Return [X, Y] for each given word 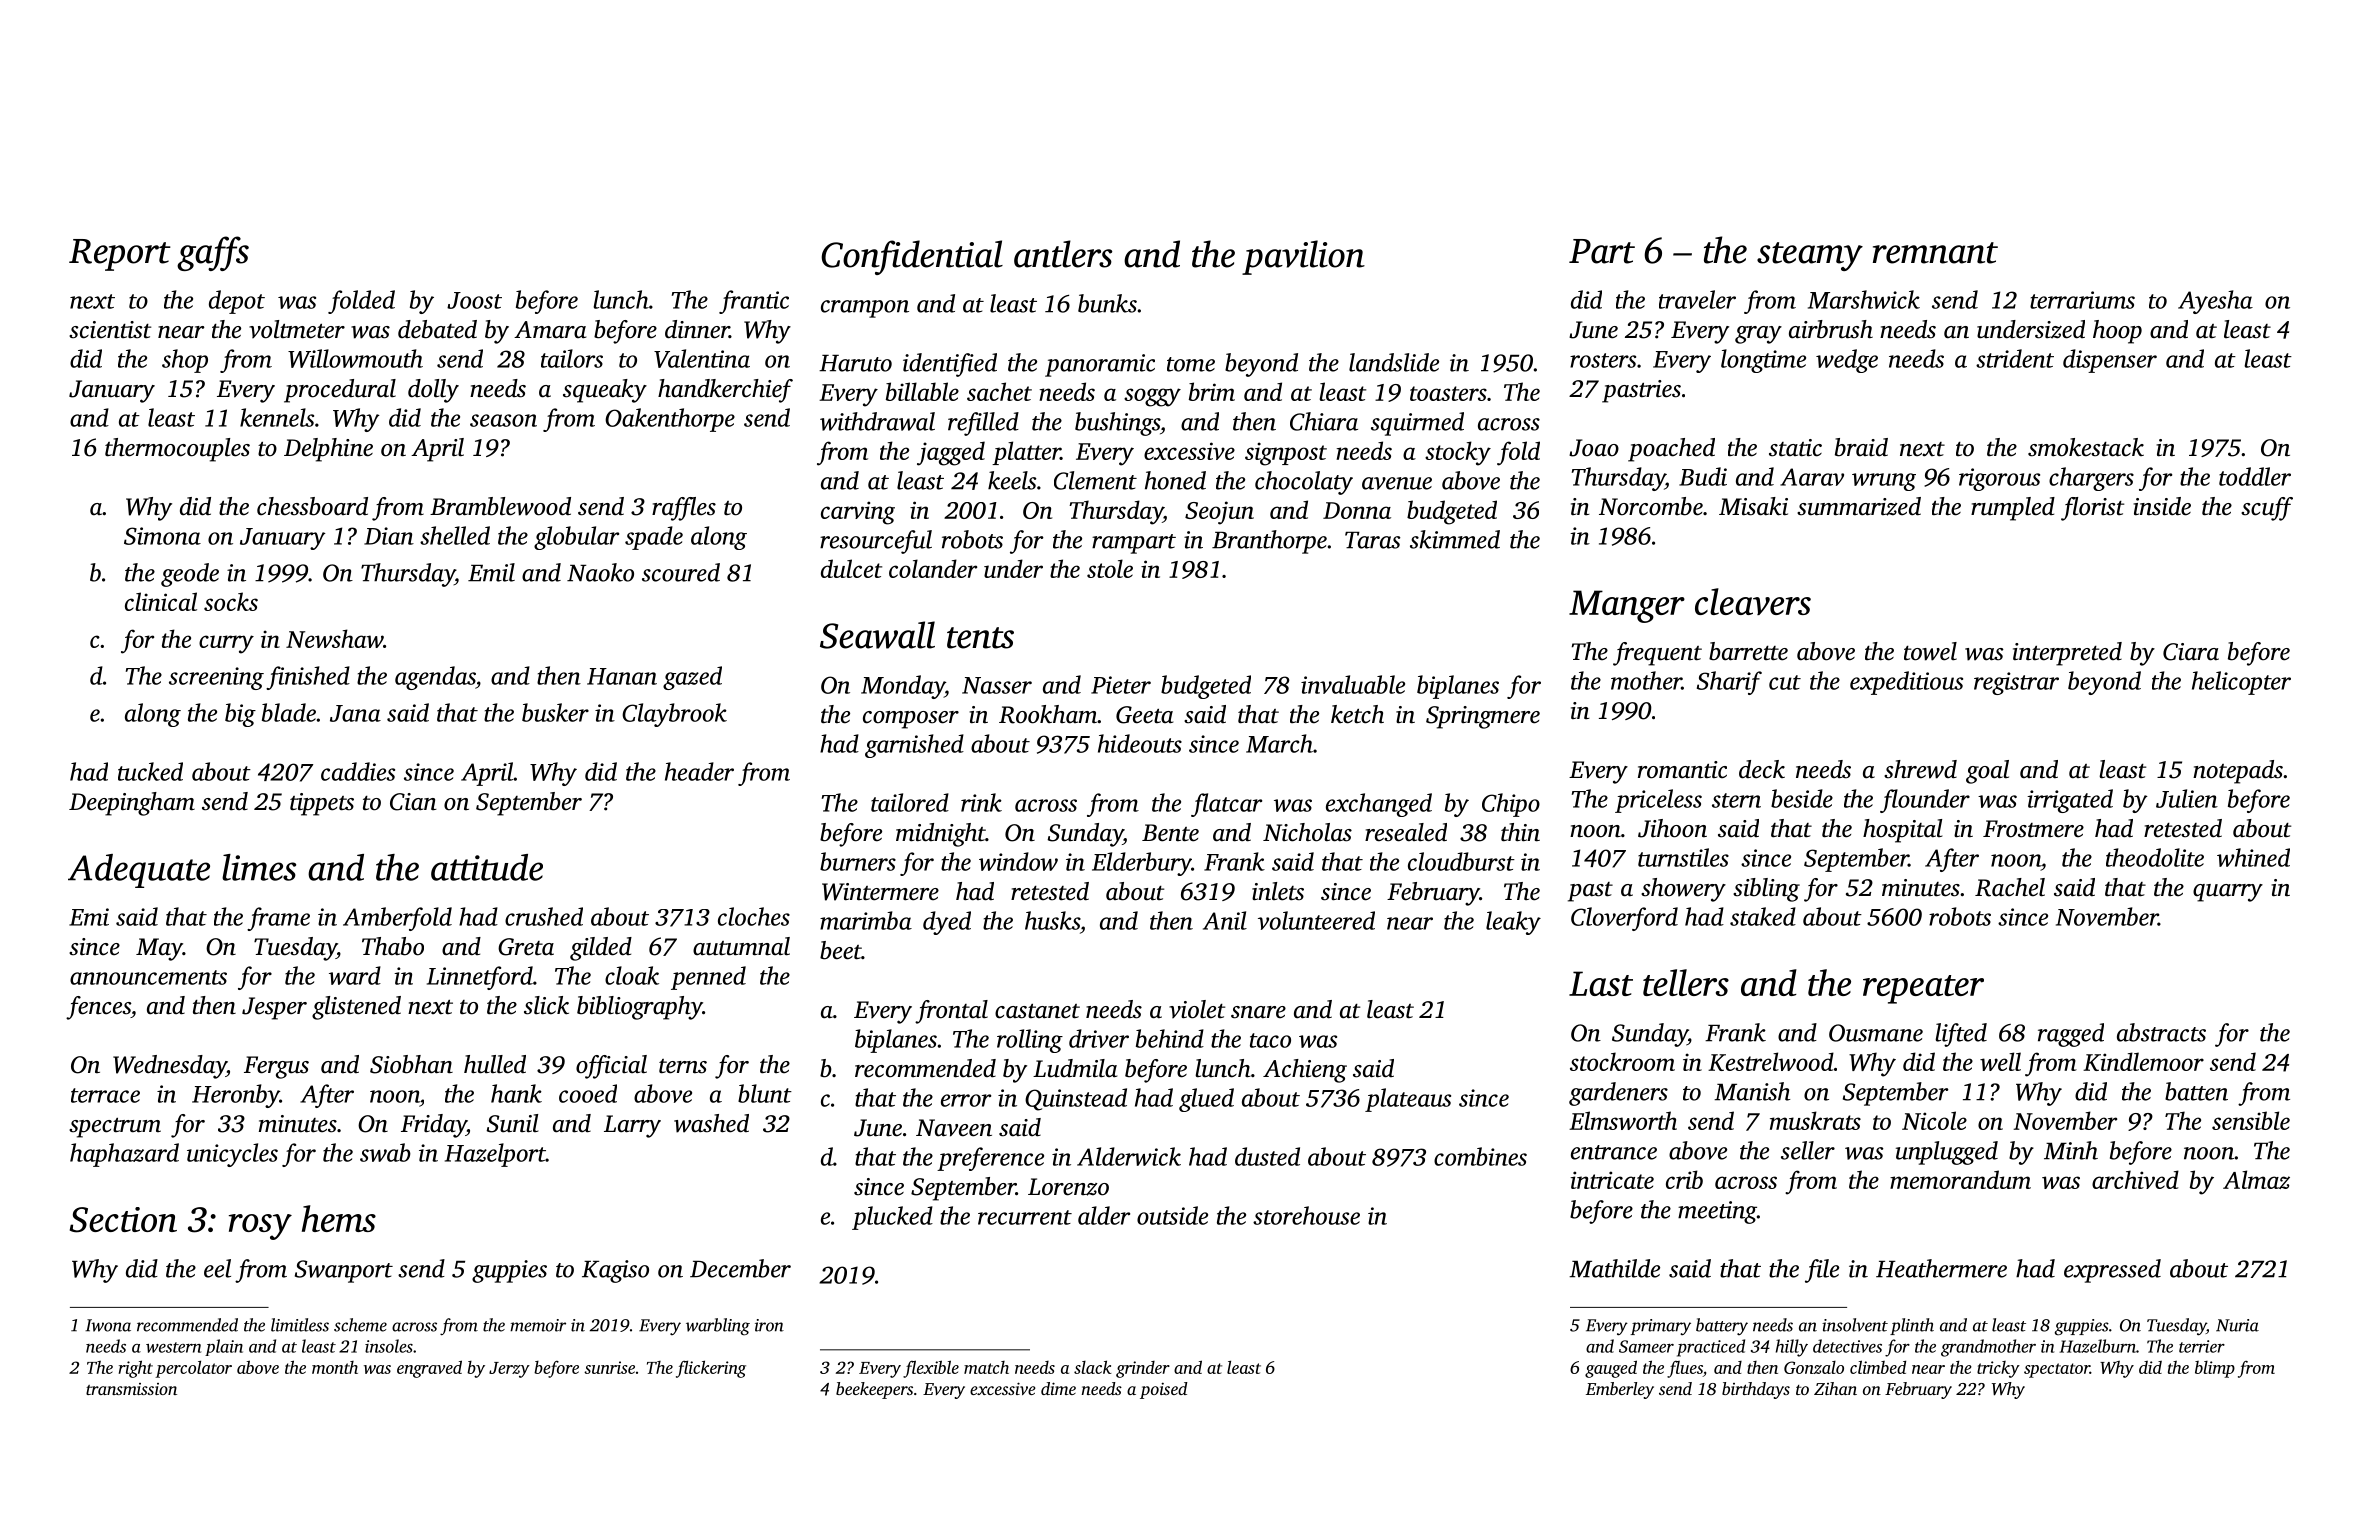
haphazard [124, 1155]
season [503, 420]
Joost [474, 300]
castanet [1037, 1011]
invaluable [1353, 684]
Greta [526, 947]
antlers [1063, 254]
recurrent [1025, 1217]
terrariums [2082, 300]
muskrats [1815, 1120]
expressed [2112, 1271]
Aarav [1812, 477]
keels [1012, 480]
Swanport [344, 1271]
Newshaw [334, 638]
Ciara [2191, 652]
